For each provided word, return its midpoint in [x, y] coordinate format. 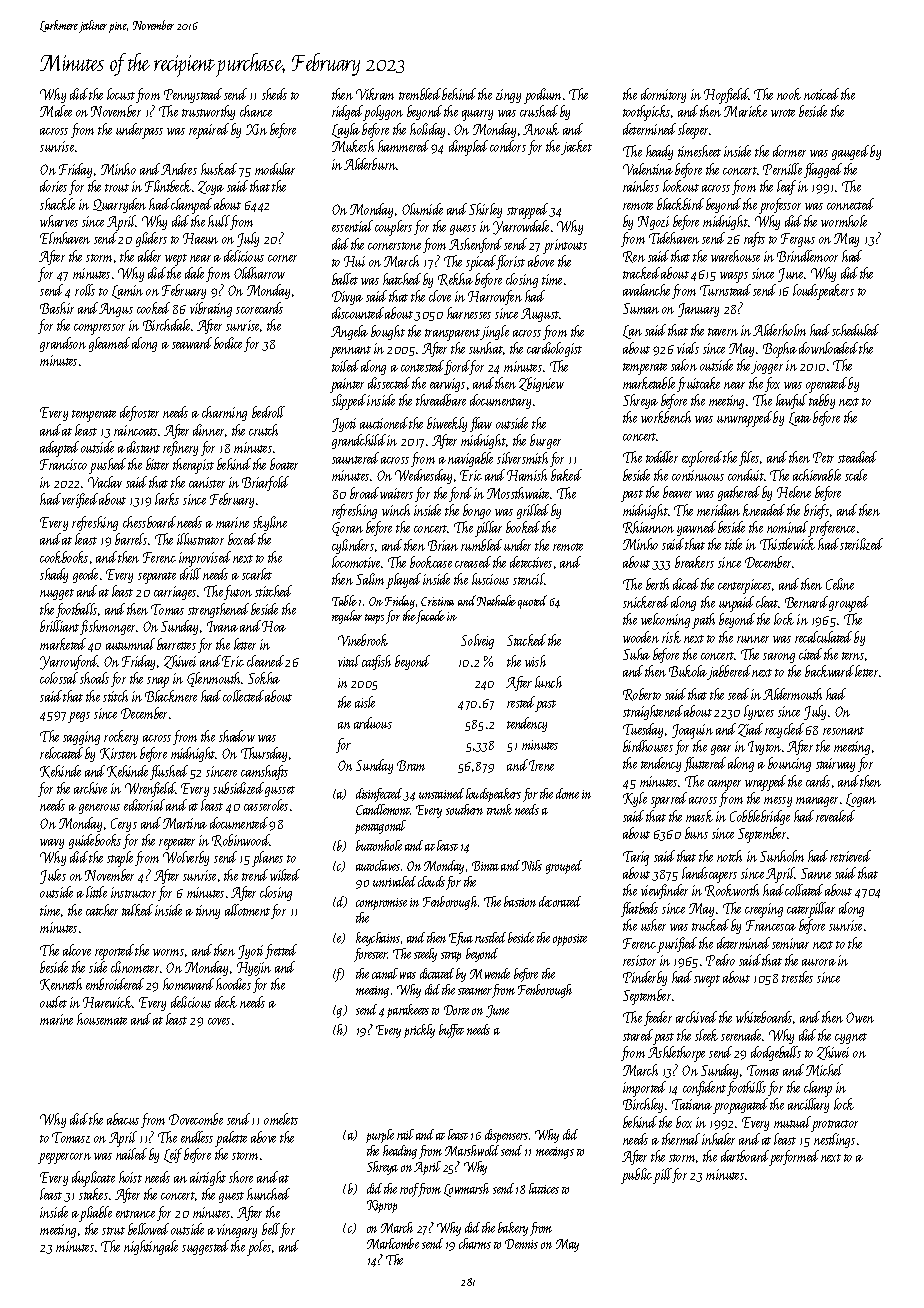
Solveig [477, 641]
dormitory [663, 95]
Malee [56, 111]
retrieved [850, 856]
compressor [99, 329]
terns [853, 656]
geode [85, 575]
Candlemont [383, 809]
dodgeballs [776, 1053]
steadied [857, 457]
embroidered [115, 984]
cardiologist [554, 349]
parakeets [408, 1011]
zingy [508, 96]
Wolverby [186, 858]
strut [113, 1231]
